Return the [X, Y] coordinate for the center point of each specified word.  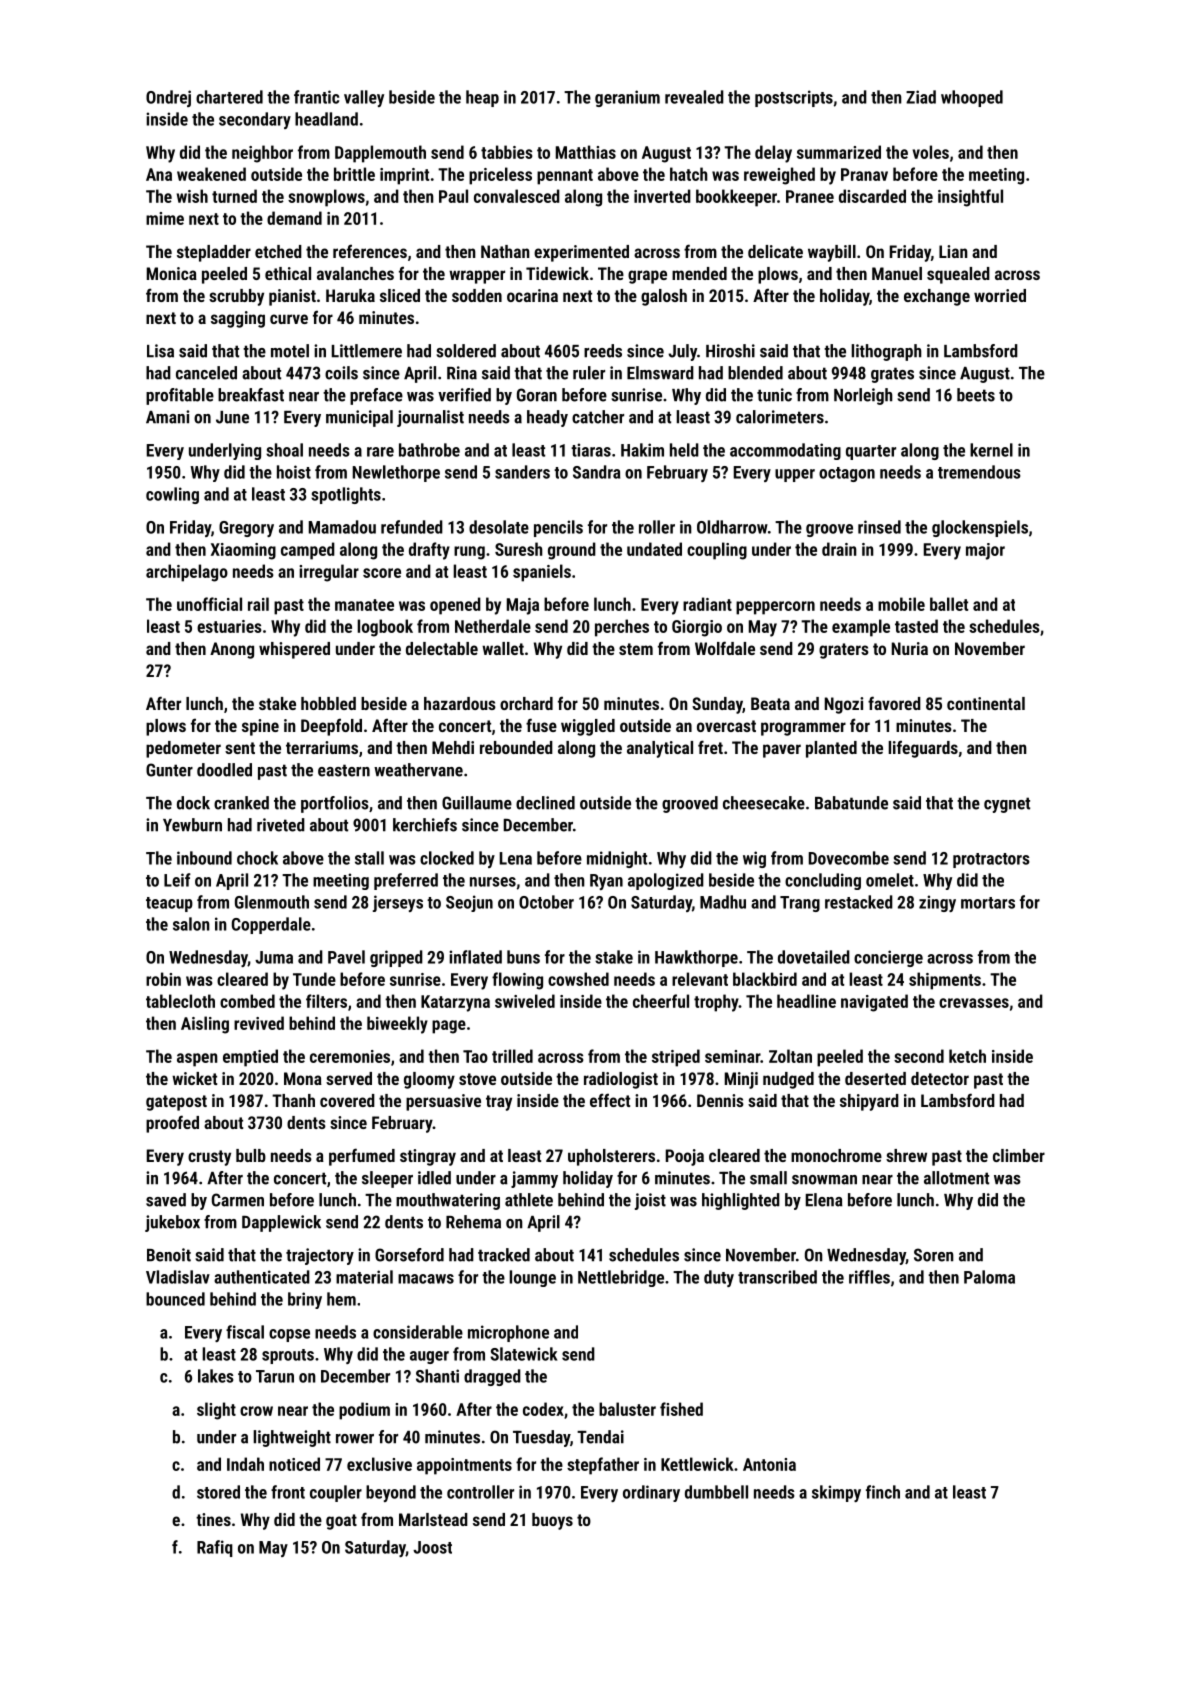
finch [883, 1492]
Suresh [519, 549]
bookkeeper [736, 198]
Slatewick [524, 1354]
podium [364, 1411]
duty [719, 1278]
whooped [972, 98]
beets [976, 395]
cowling [172, 495]
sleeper [387, 1179]
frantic [316, 97]
